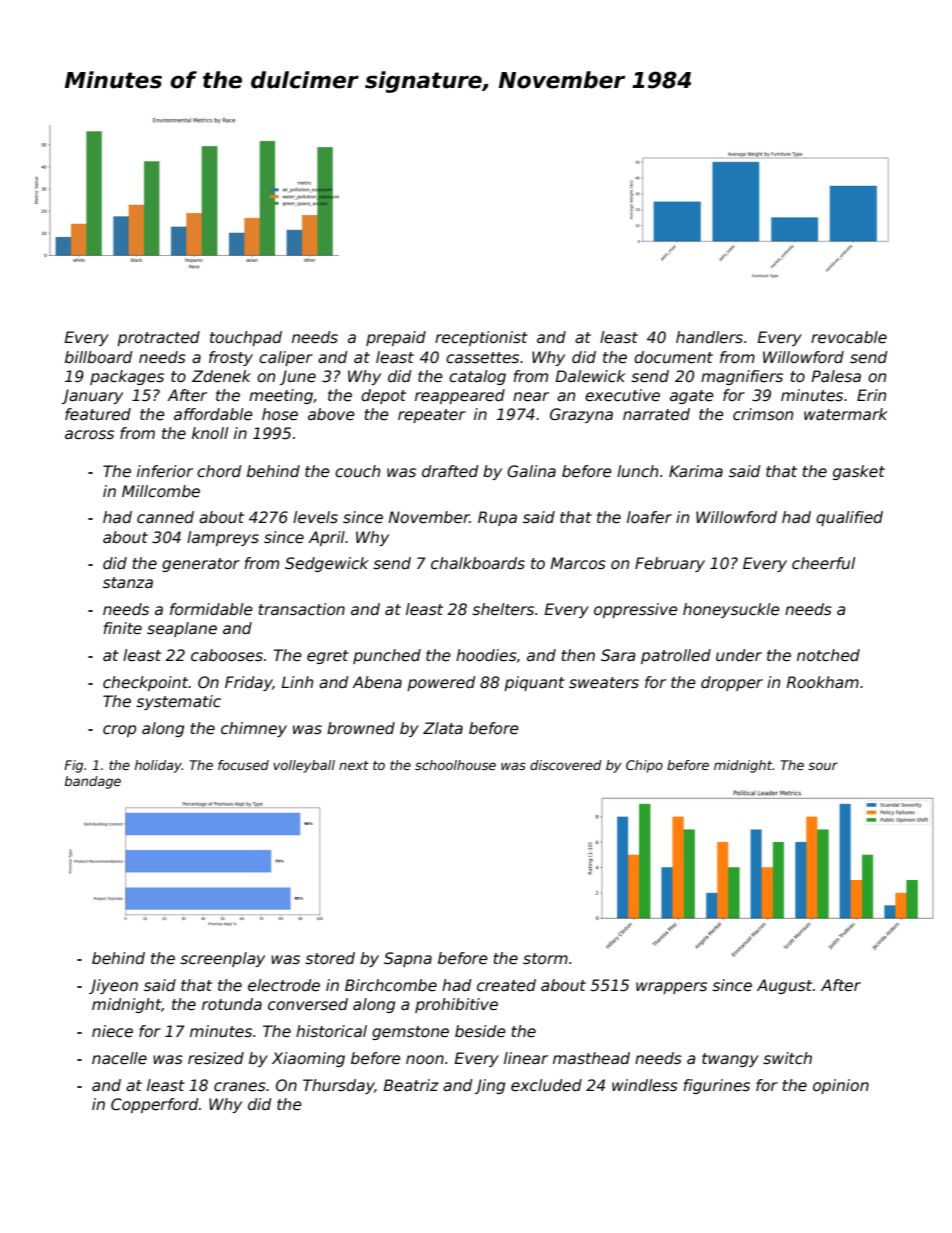 The height and width of the screenshot is (1233, 952). Describe the element at coordinates (128, 582) in the screenshot. I see `stanza` at that location.
